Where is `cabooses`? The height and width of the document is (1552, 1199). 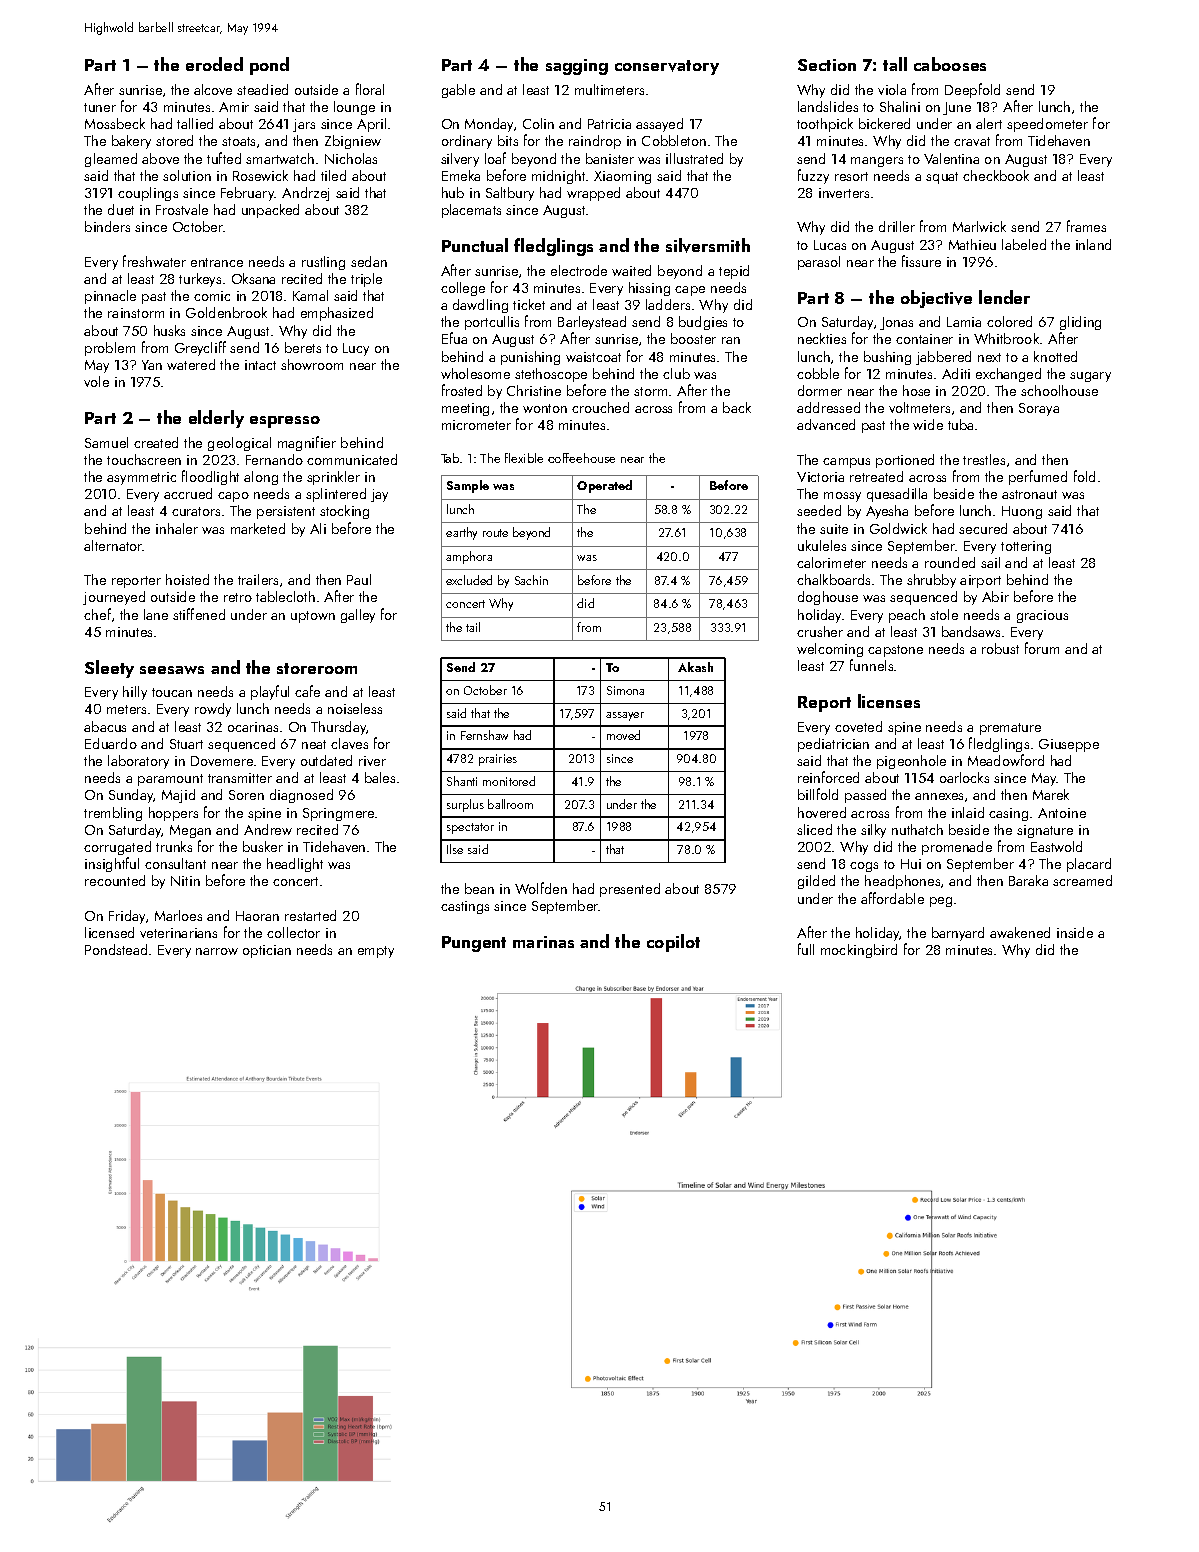
cabooses is located at coordinates (950, 64).
